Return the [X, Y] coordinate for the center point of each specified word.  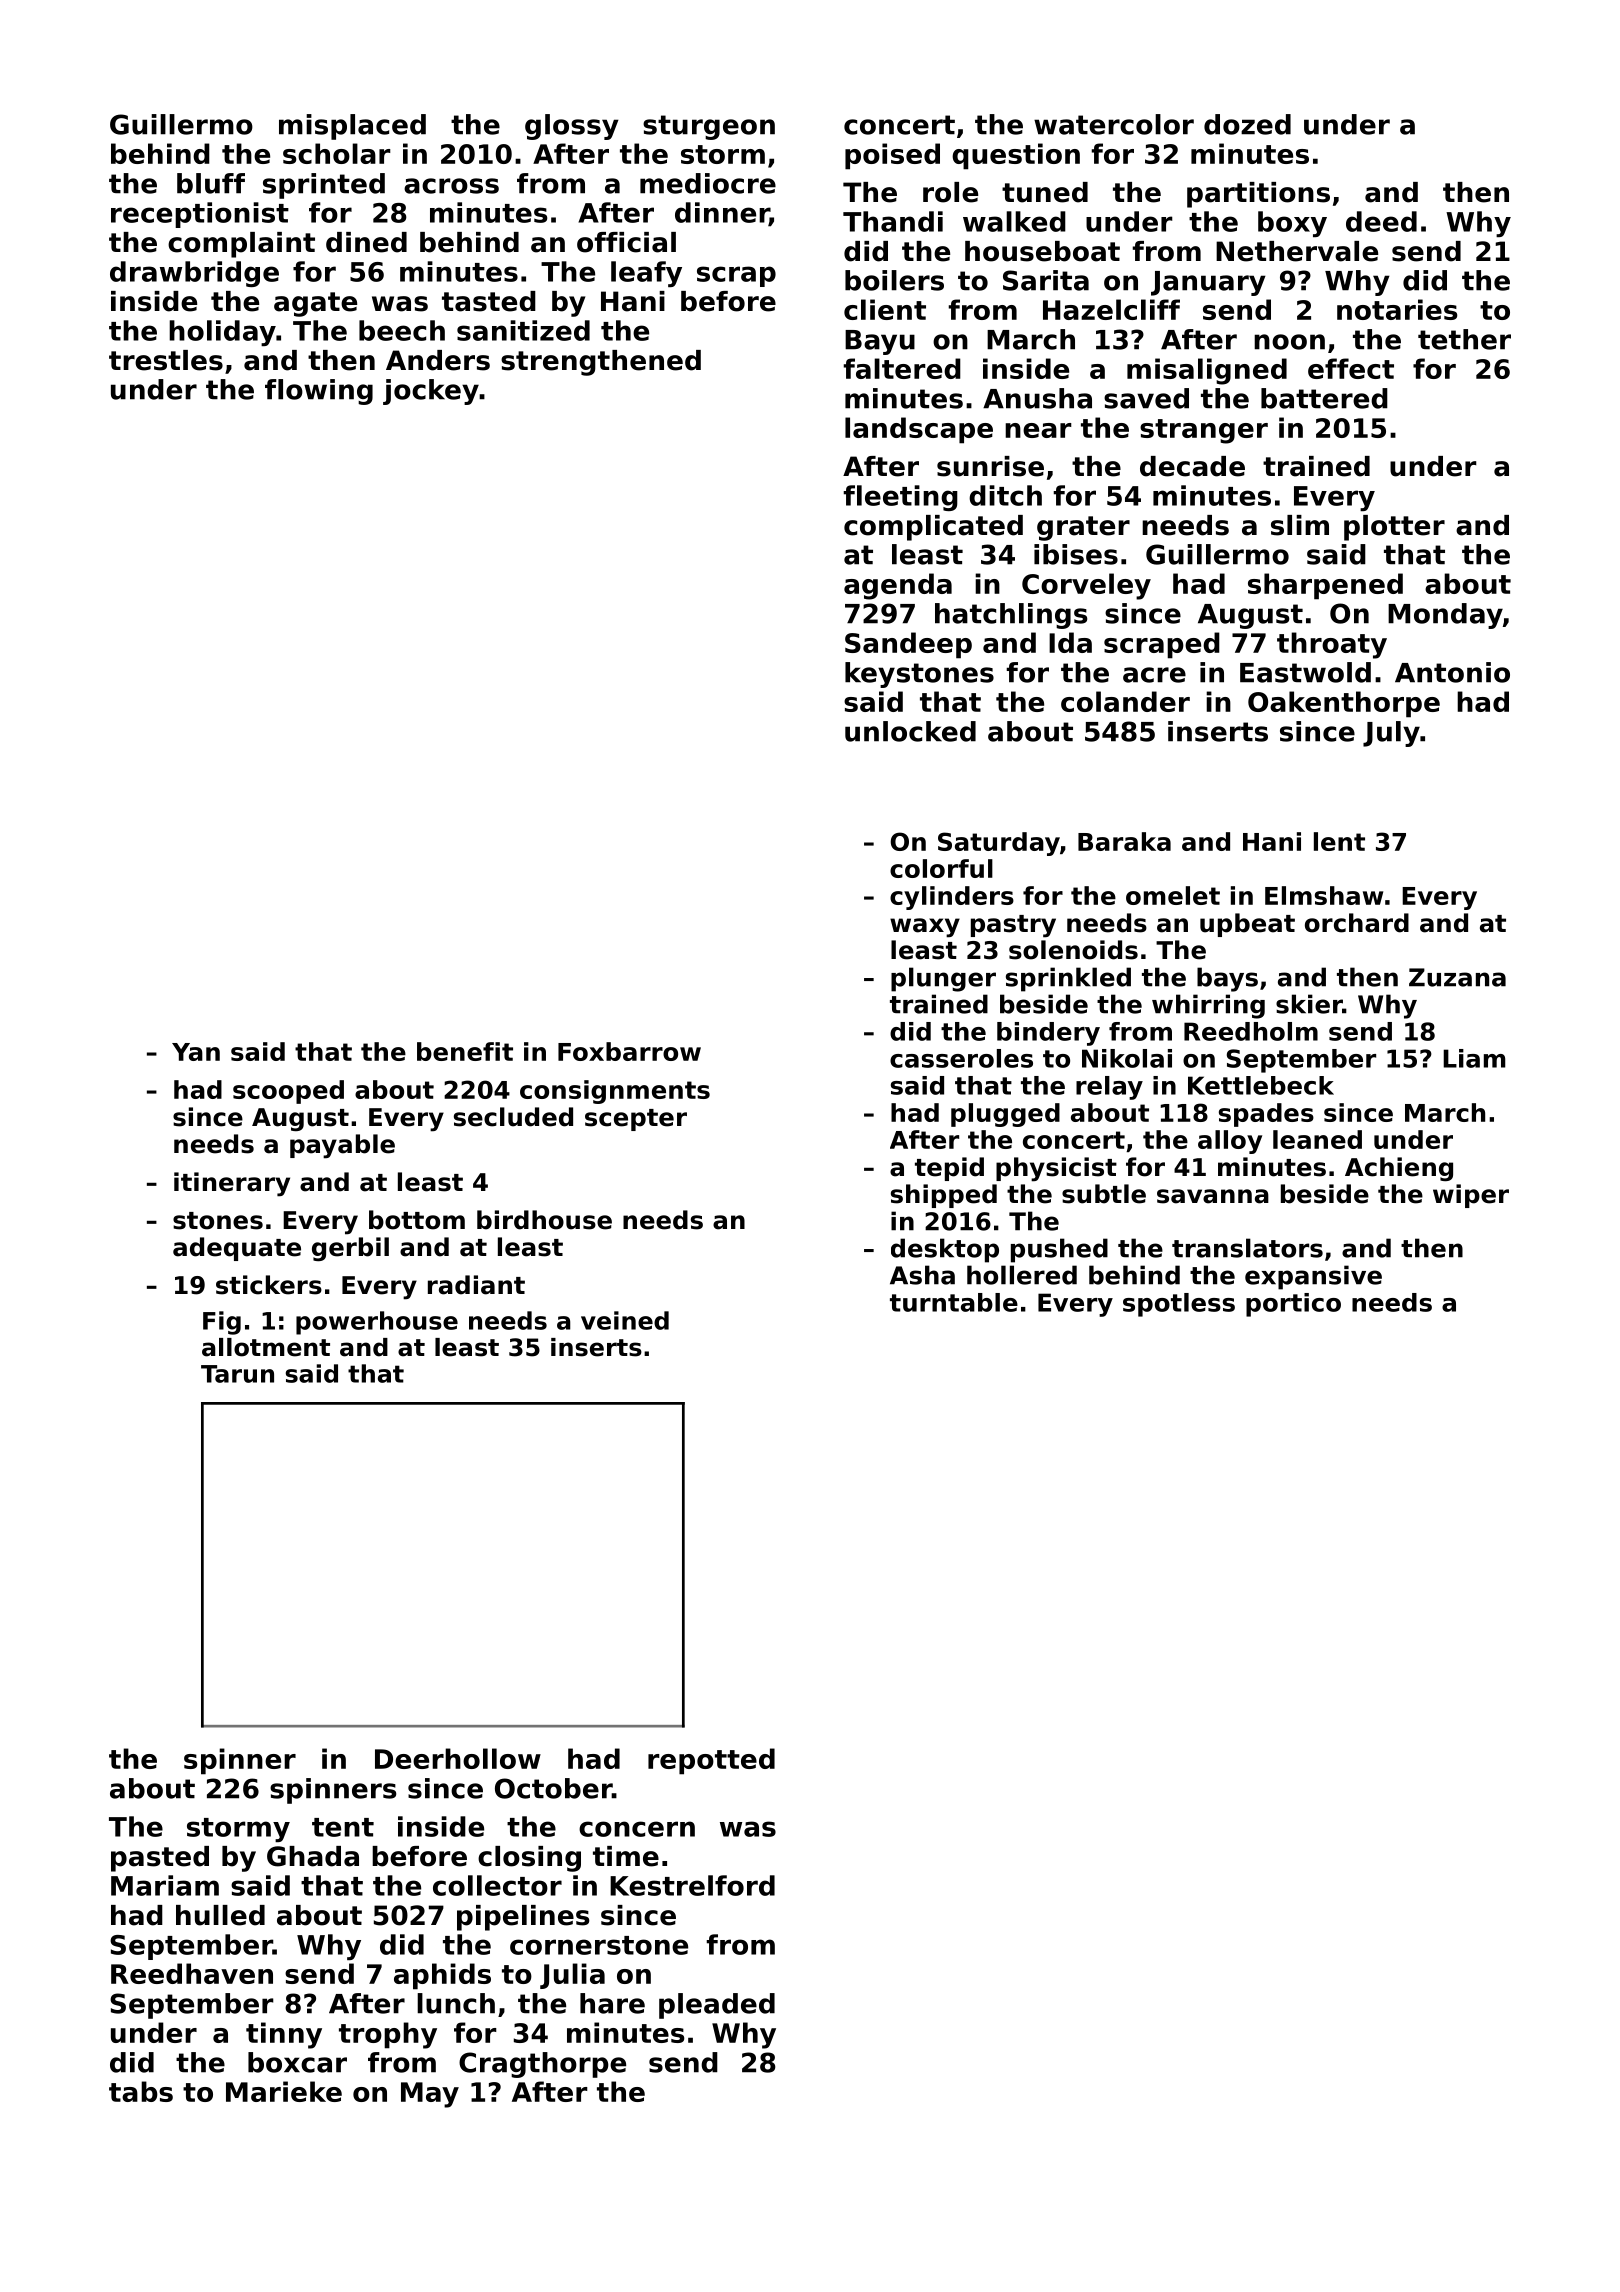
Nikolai [1127, 1058]
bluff [211, 183]
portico [1293, 1305]
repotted [711, 1761]
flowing [319, 392]
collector [497, 1885]
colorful [941, 868]
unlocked [910, 731]
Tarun [237, 1374]
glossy [572, 127]
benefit [465, 1051]
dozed [1247, 124]
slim [1300, 525]
